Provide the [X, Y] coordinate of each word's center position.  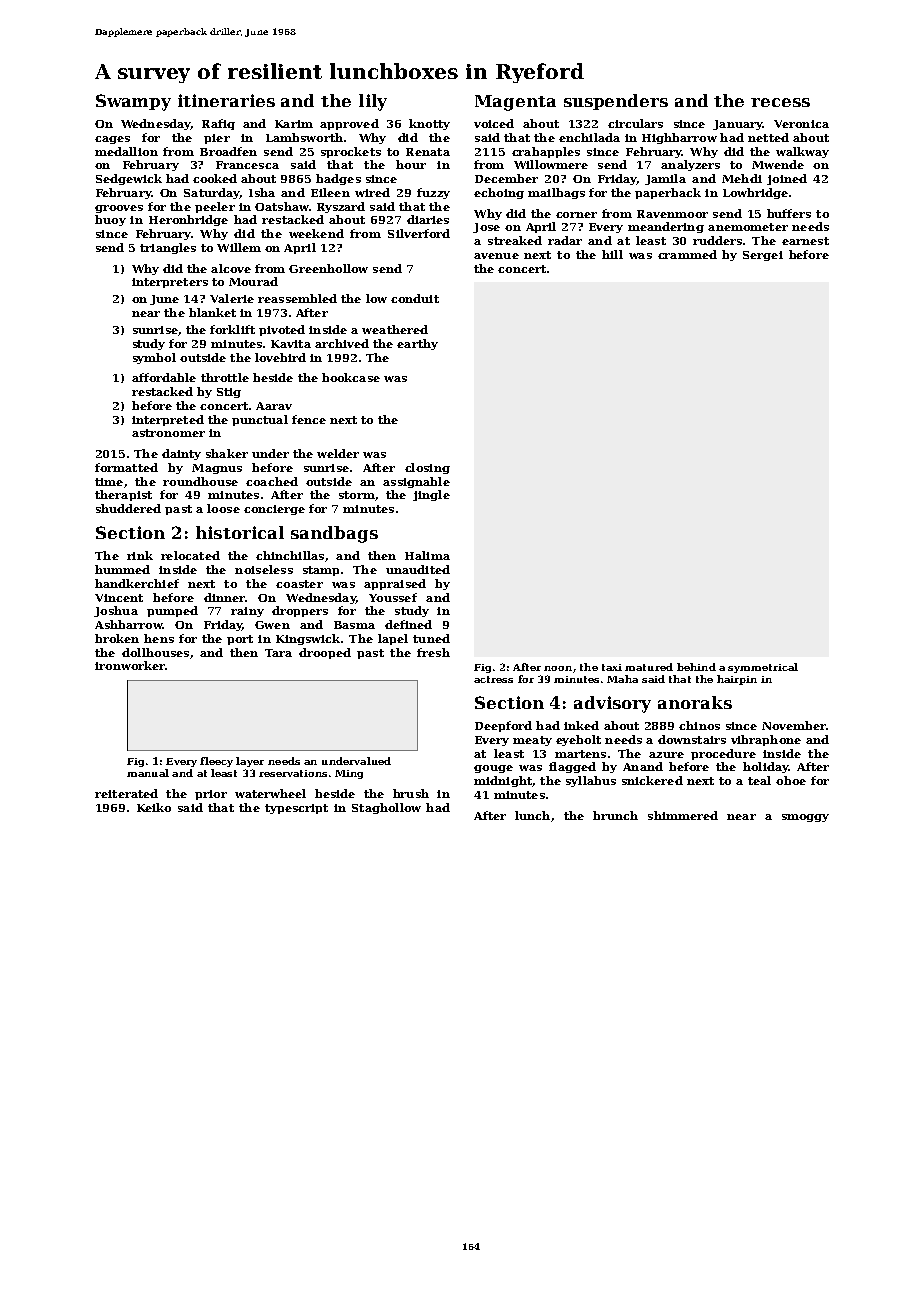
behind [696, 667]
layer [250, 762]
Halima [427, 555]
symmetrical [763, 668]
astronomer [168, 433]
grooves [119, 209]
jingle [431, 495]
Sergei [763, 256]
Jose [486, 228]
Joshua [116, 611]
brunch [615, 815]
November [794, 725]
